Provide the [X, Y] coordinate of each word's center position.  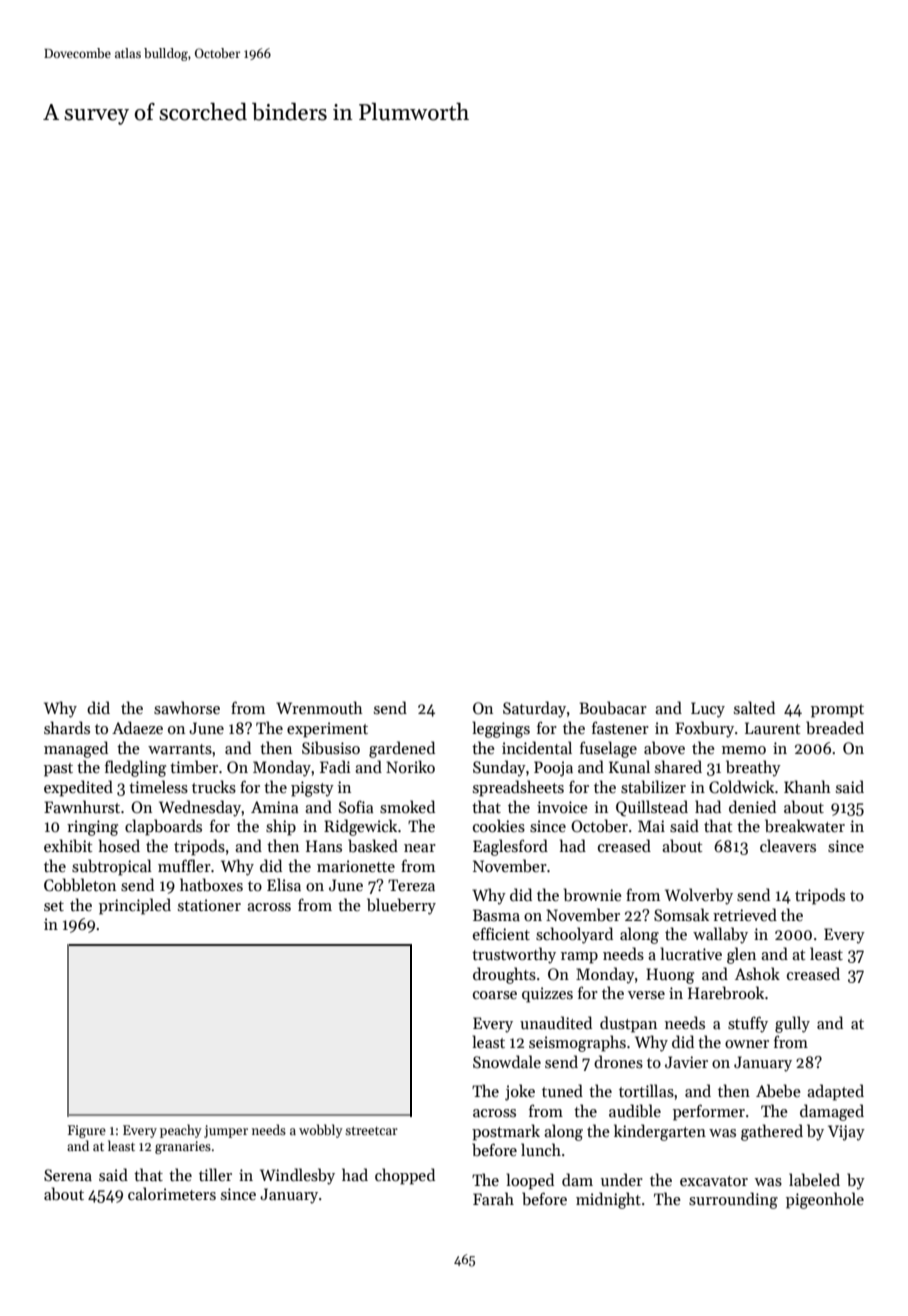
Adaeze [137, 727]
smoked [407, 807]
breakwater [805, 826]
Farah [493, 1198]
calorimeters [172, 1193]
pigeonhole [825, 1200]
